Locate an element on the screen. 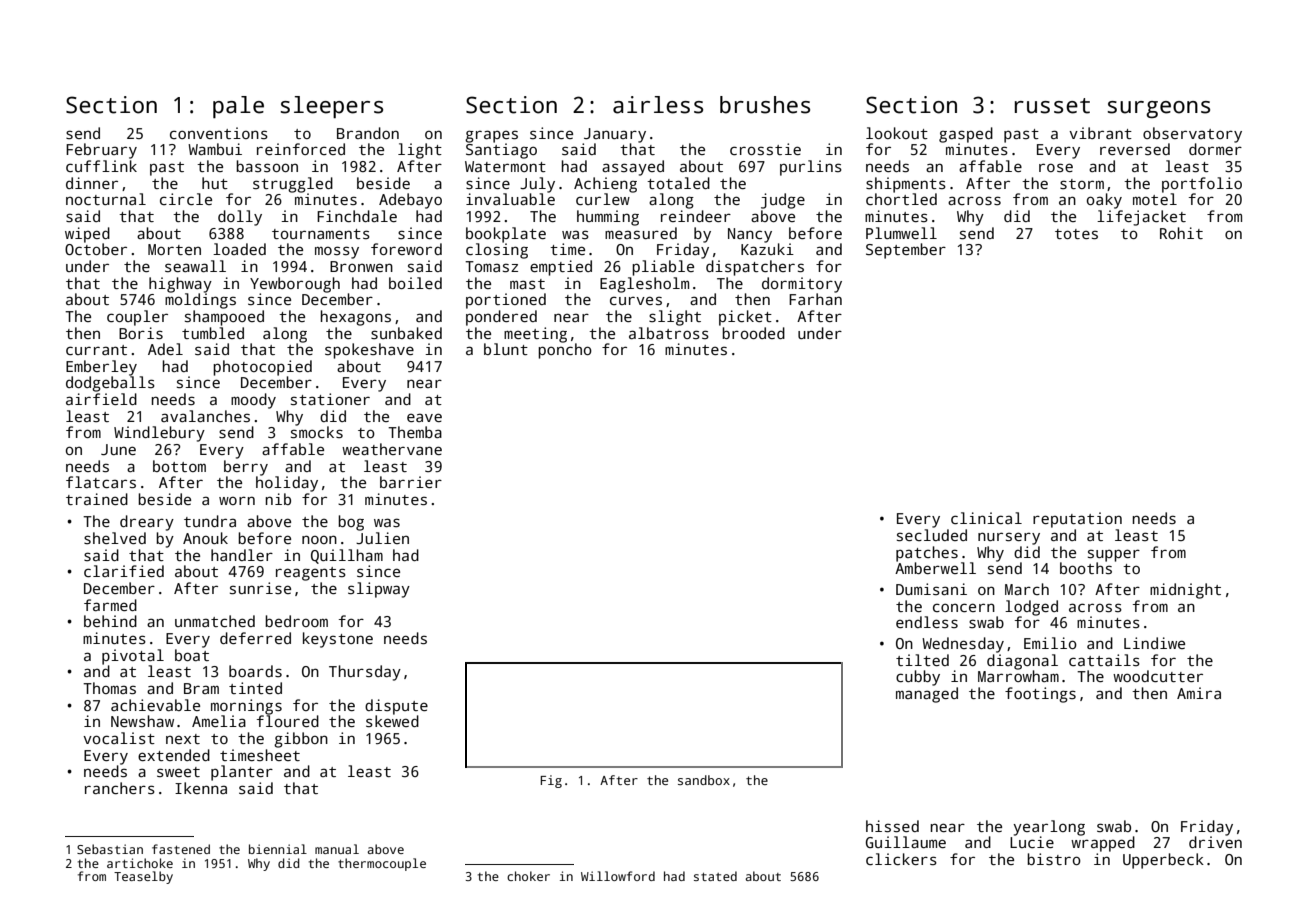 This screenshot has width=1308, height=924. Amira is located at coordinates (1199, 693).
